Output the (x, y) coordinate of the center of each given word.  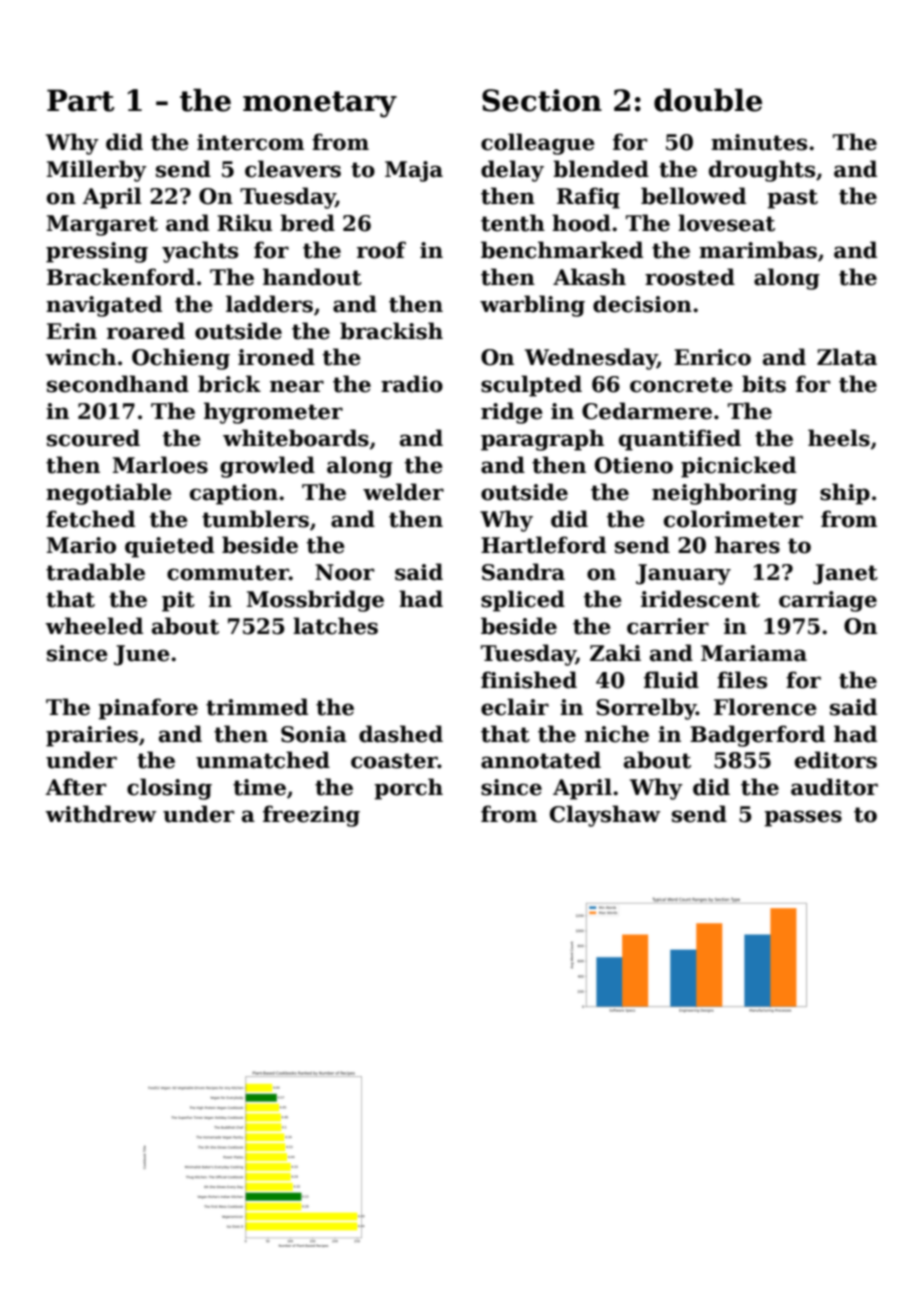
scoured (93, 438)
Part (81, 100)
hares (747, 545)
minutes (759, 142)
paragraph (542, 440)
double (708, 100)
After (75, 787)
